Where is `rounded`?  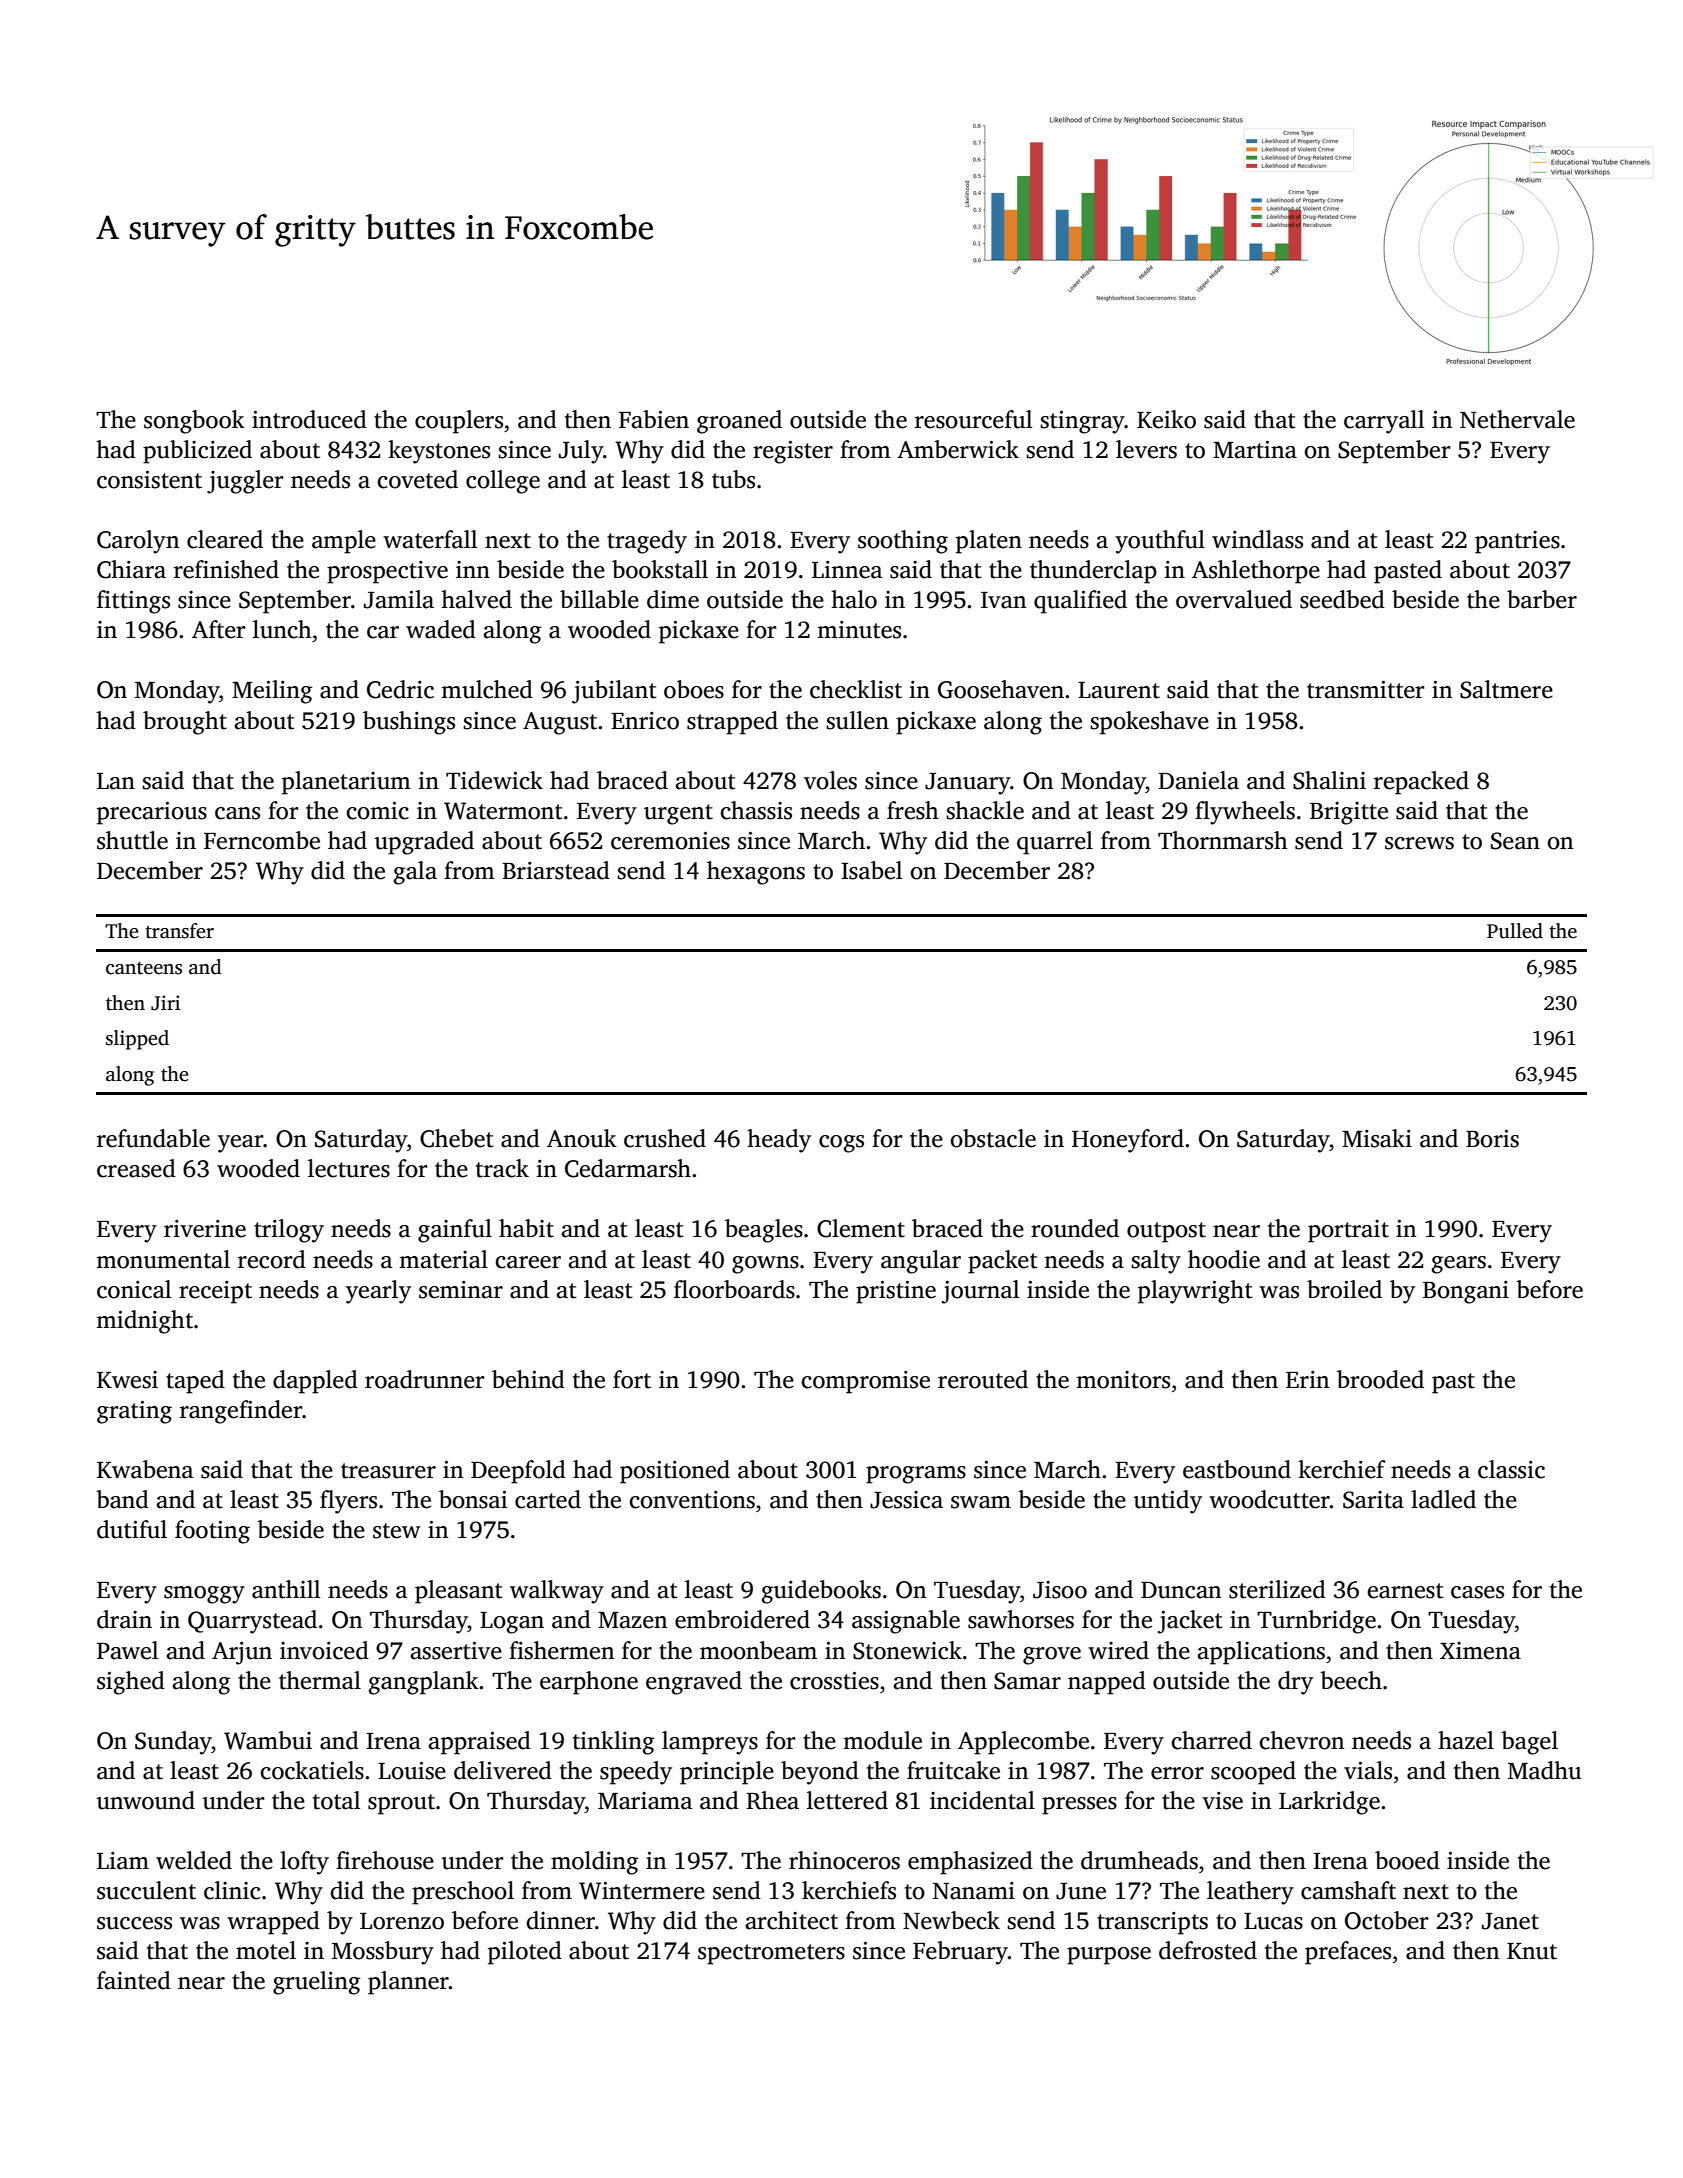 rounded is located at coordinates (1075, 1228).
